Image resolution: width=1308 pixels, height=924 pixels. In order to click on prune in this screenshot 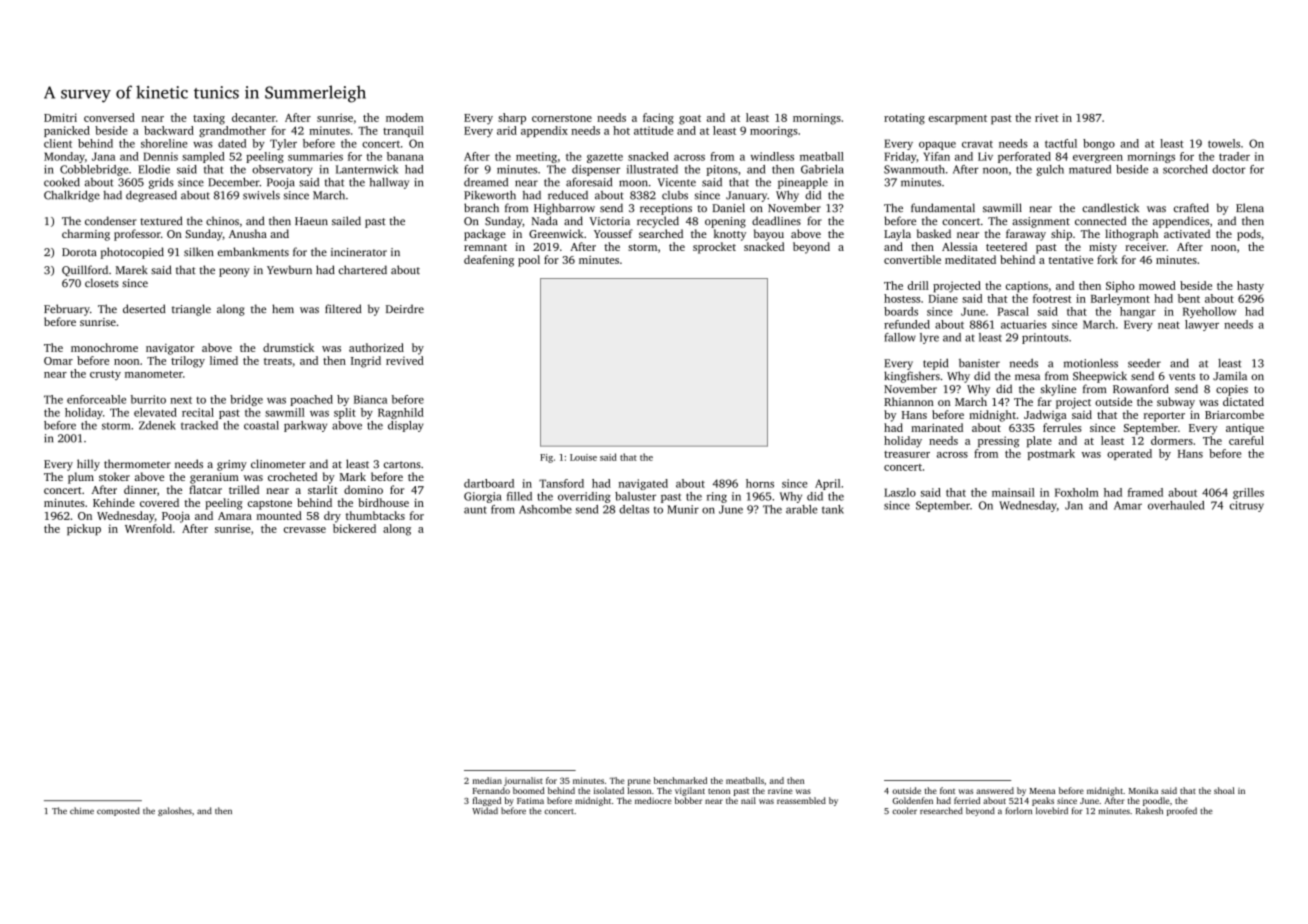, I will do `click(639, 782)`.
